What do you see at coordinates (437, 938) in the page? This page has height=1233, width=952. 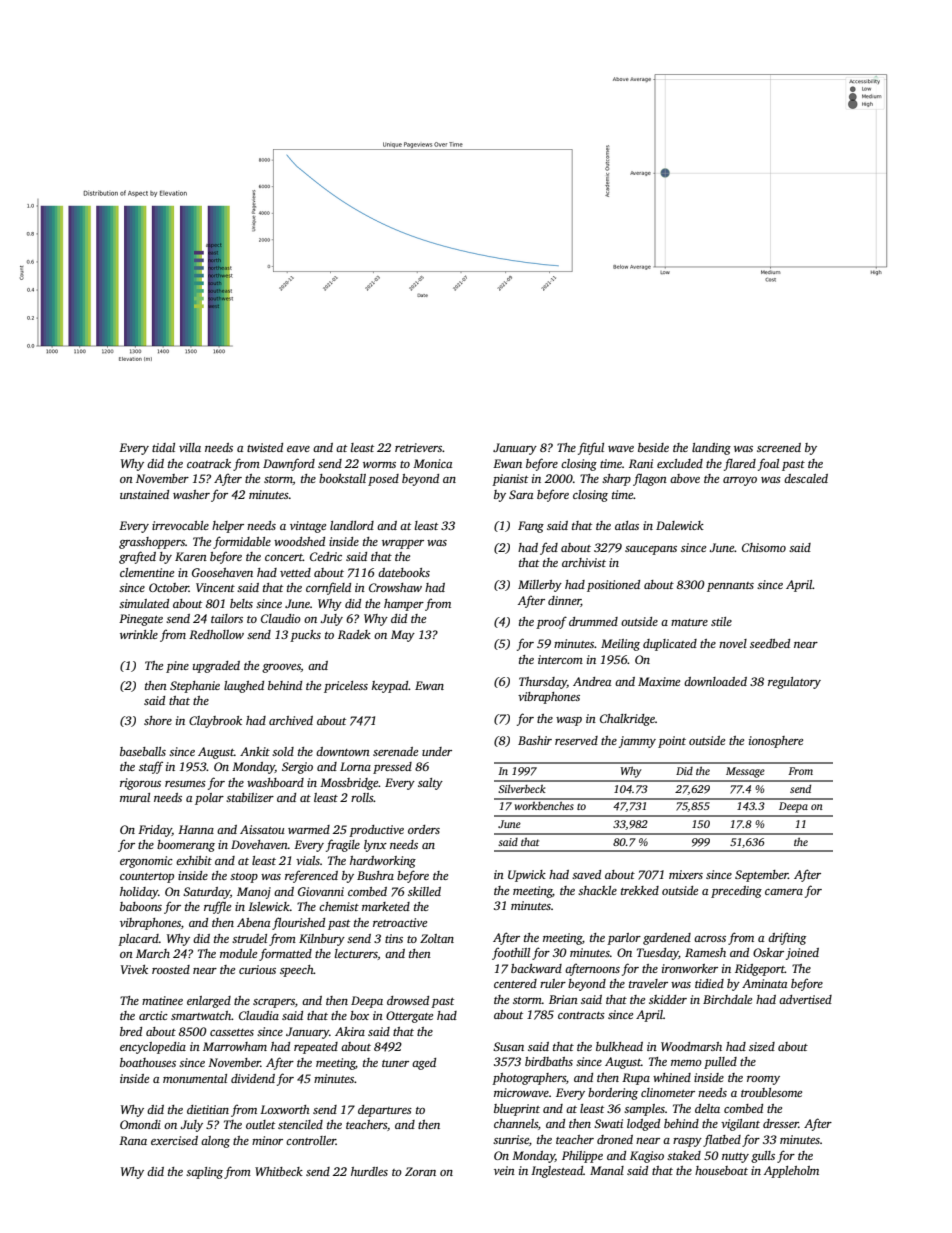 I see `Zoltan` at bounding box center [437, 938].
